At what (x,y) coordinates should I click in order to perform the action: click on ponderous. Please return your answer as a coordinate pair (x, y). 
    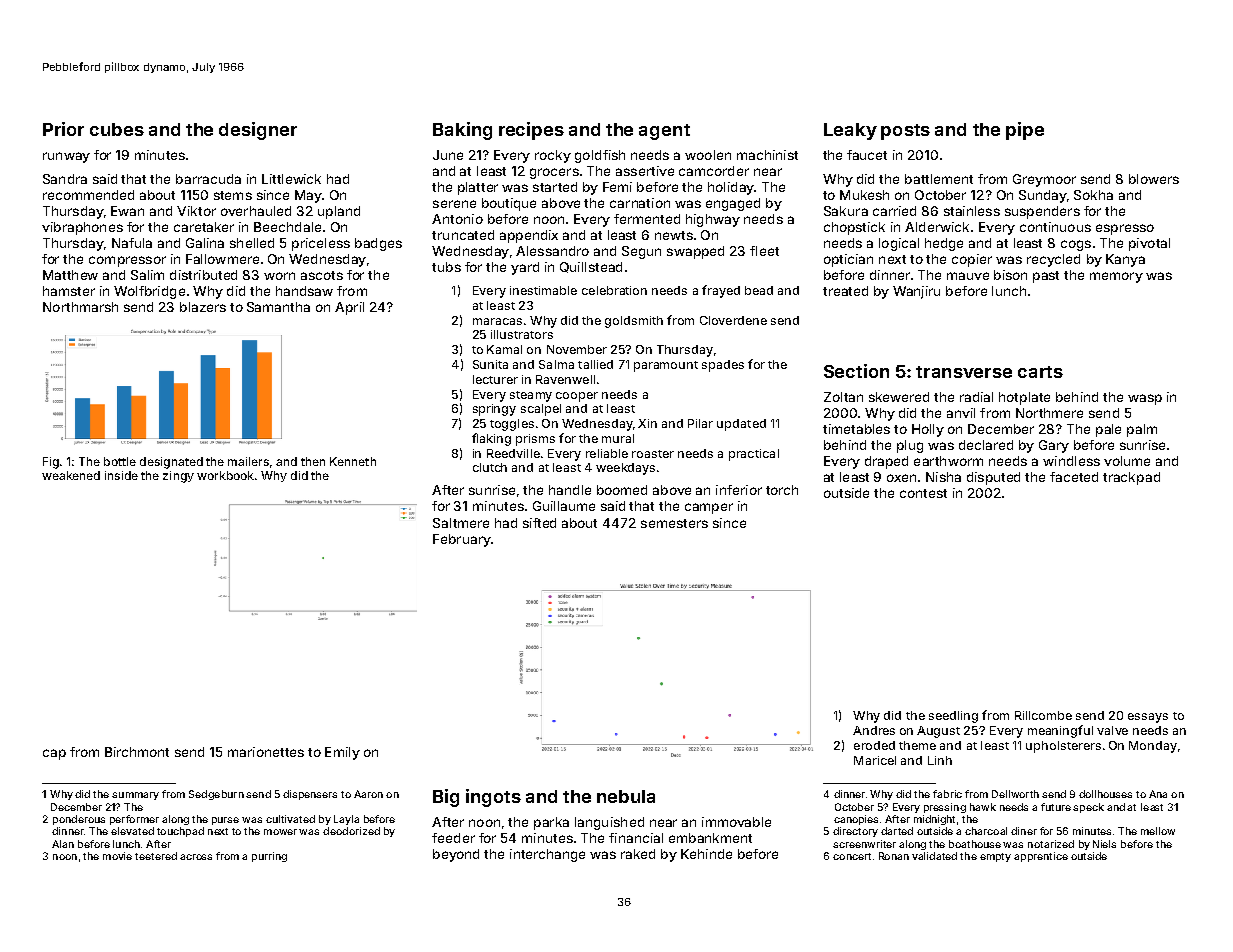
    Looking at the image, I should click on (79, 820).
